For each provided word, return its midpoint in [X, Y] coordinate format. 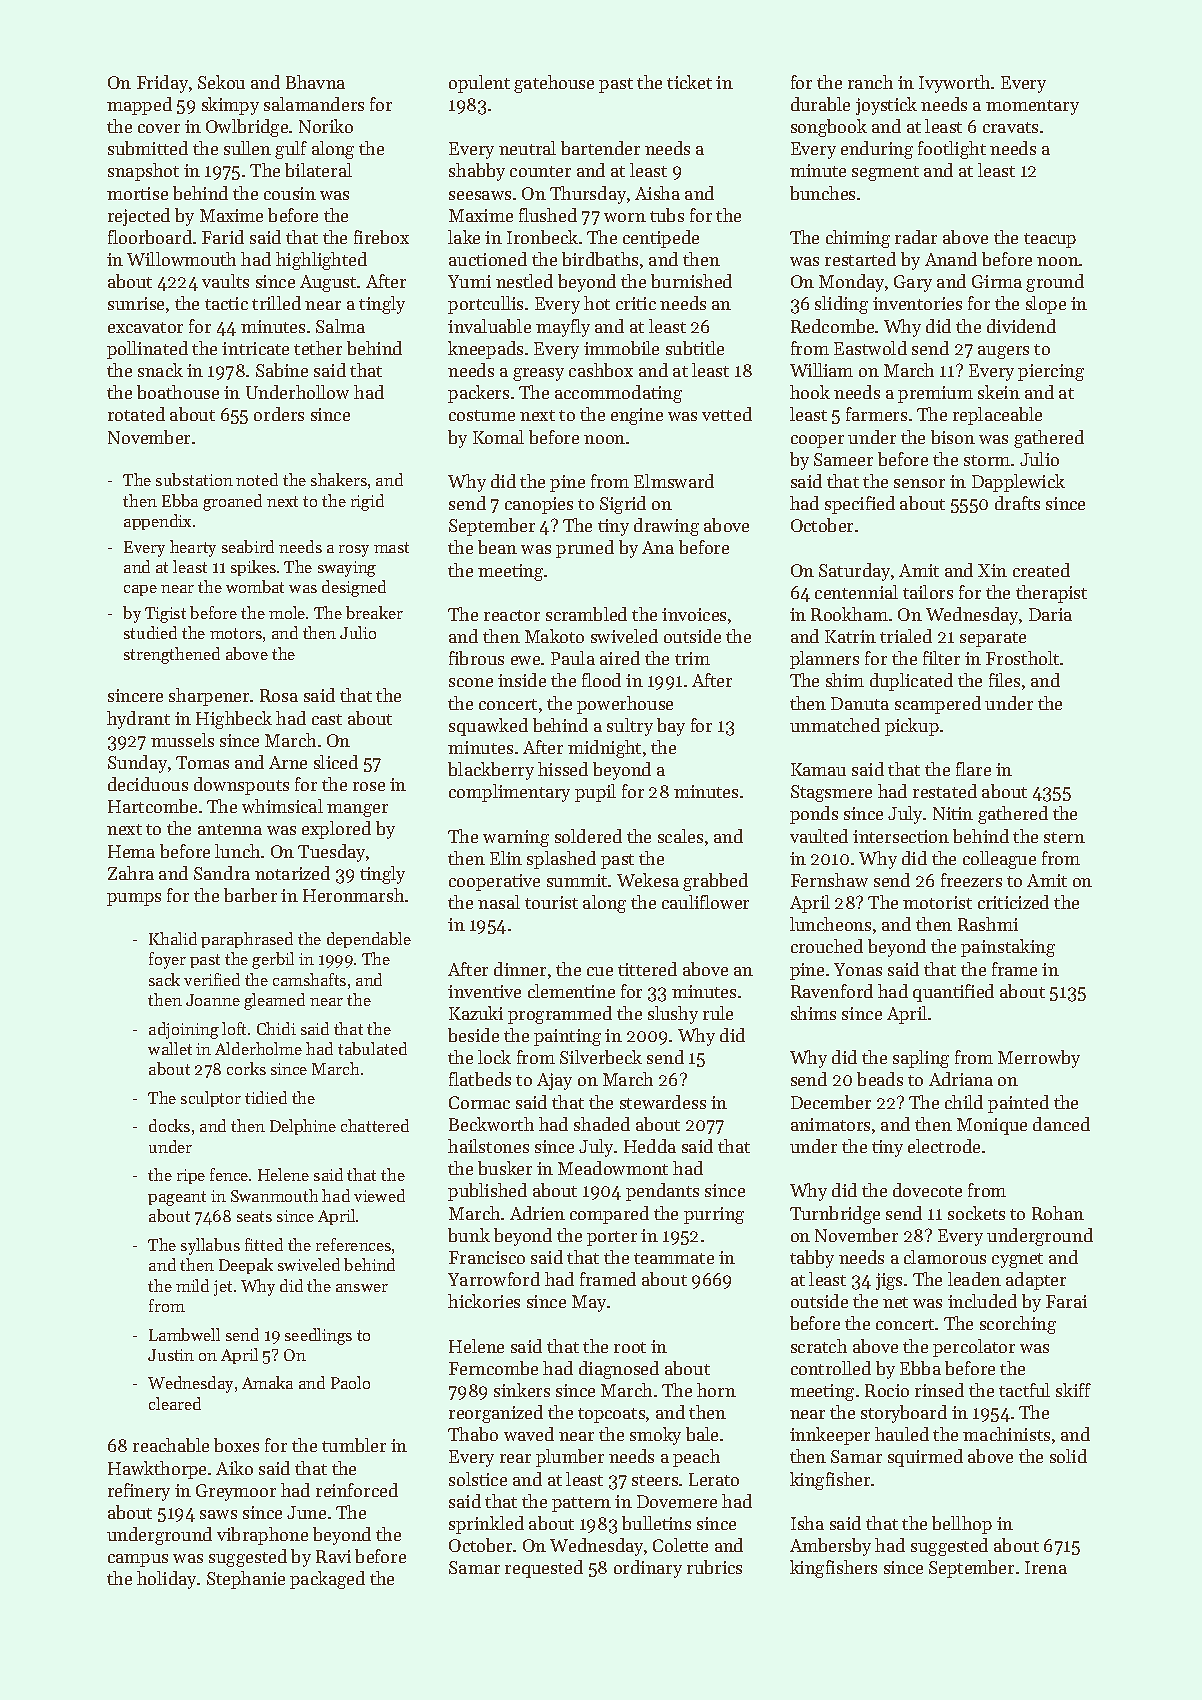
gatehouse [554, 84]
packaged [327, 1580]
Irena [1046, 1567]
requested [544, 1569]
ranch [870, 82]
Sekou [221, 82]
